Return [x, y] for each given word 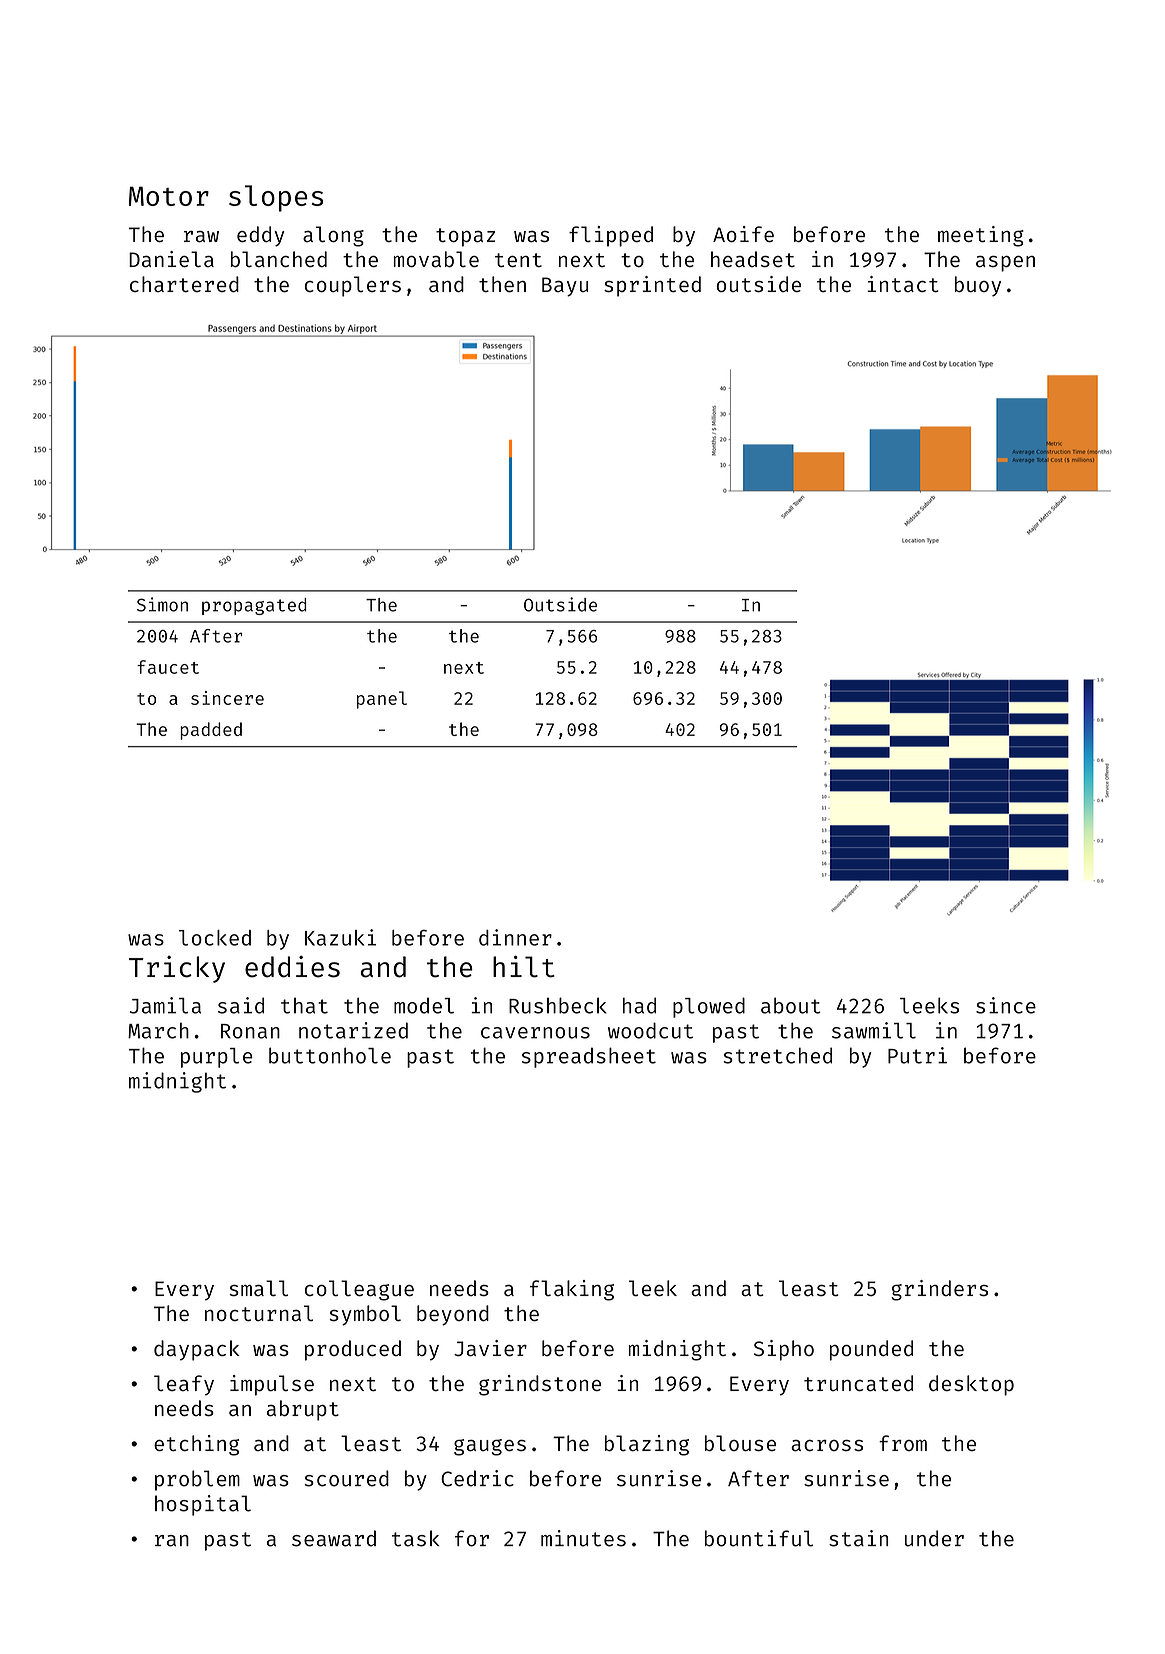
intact [903, 284]
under [934, 1538]
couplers [353, 286]
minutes [583, 1538]
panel [382, 700]
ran [172, 1541]
